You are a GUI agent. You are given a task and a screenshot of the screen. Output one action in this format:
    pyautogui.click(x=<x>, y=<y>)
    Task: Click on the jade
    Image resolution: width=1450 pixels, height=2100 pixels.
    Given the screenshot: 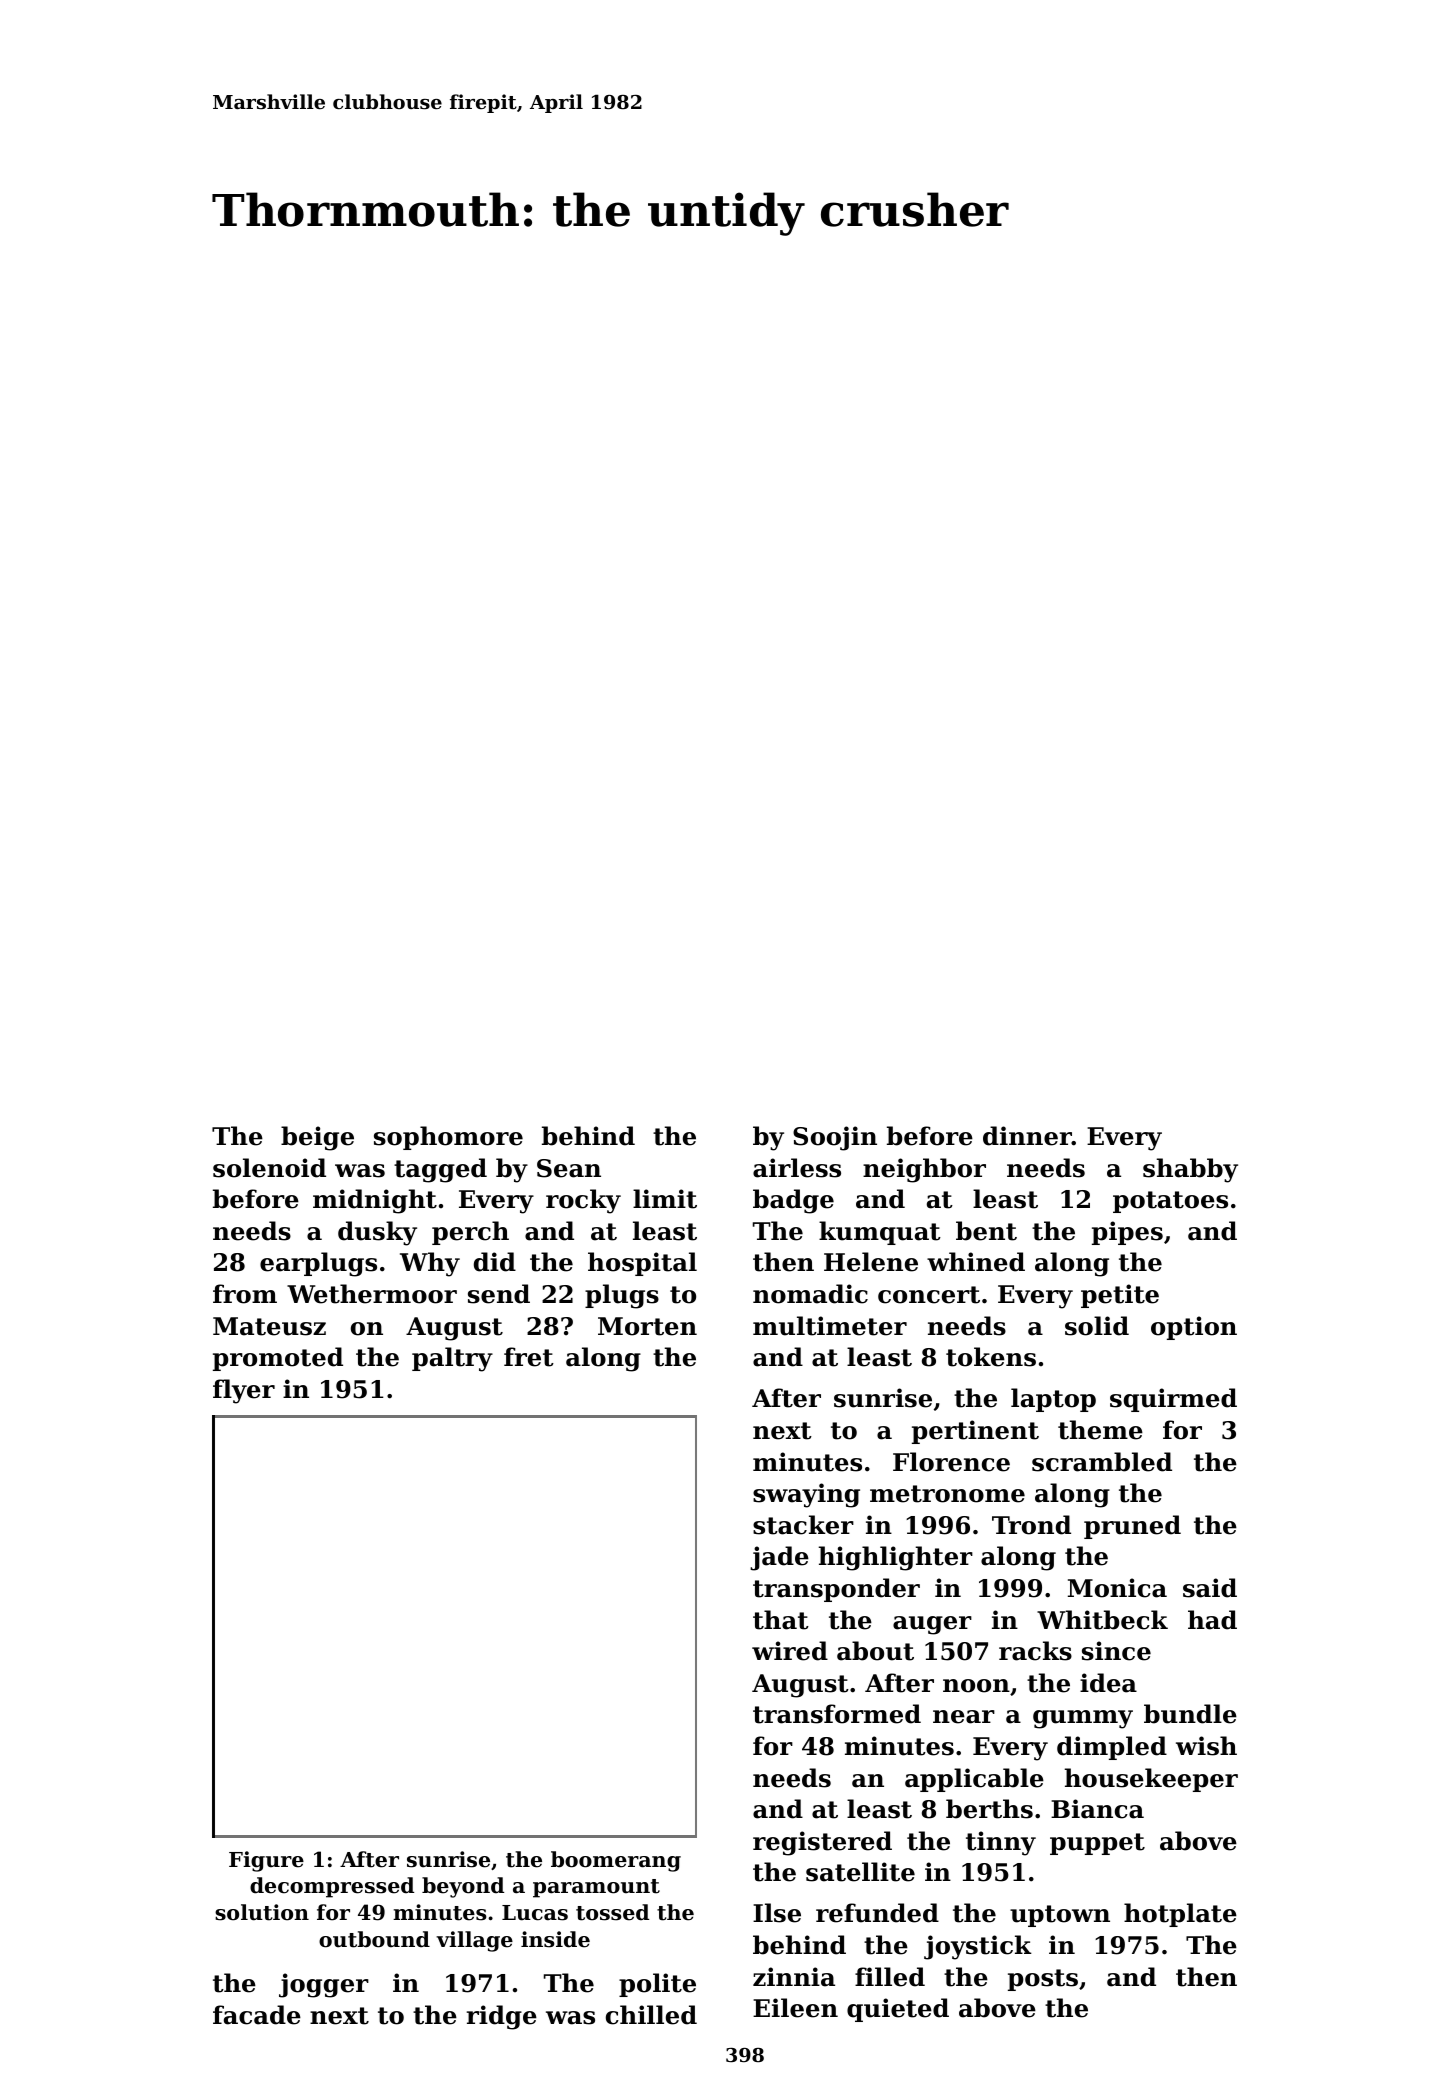 What is the action you would take?
    pyautogui.click(x=779, y=1558)
